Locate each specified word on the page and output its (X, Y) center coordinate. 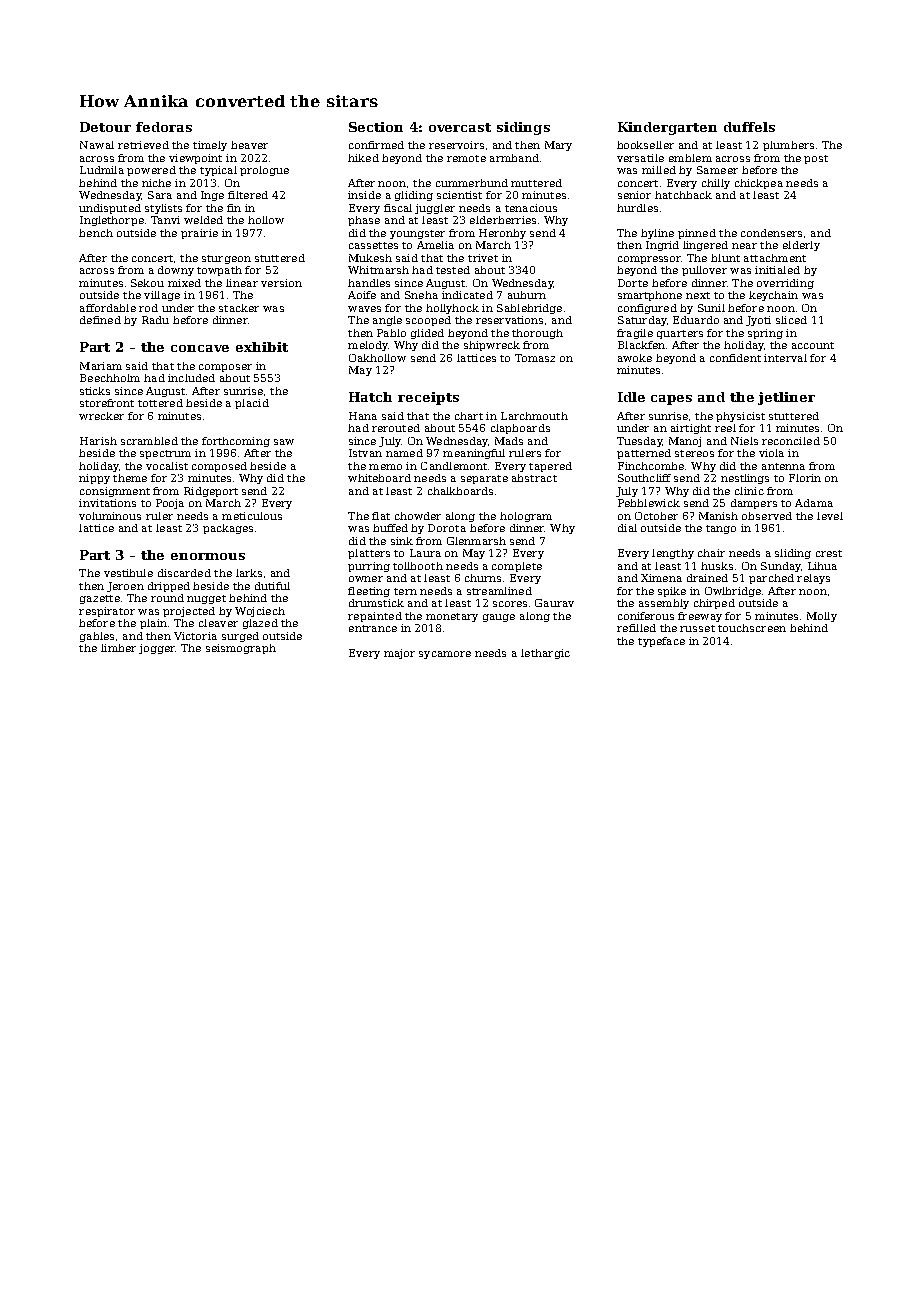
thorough (537, 334)
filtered (248, 195)
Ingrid (662, 246)
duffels (749, 127)
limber (118, 648)
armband (514, 158)
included (191, 378)
